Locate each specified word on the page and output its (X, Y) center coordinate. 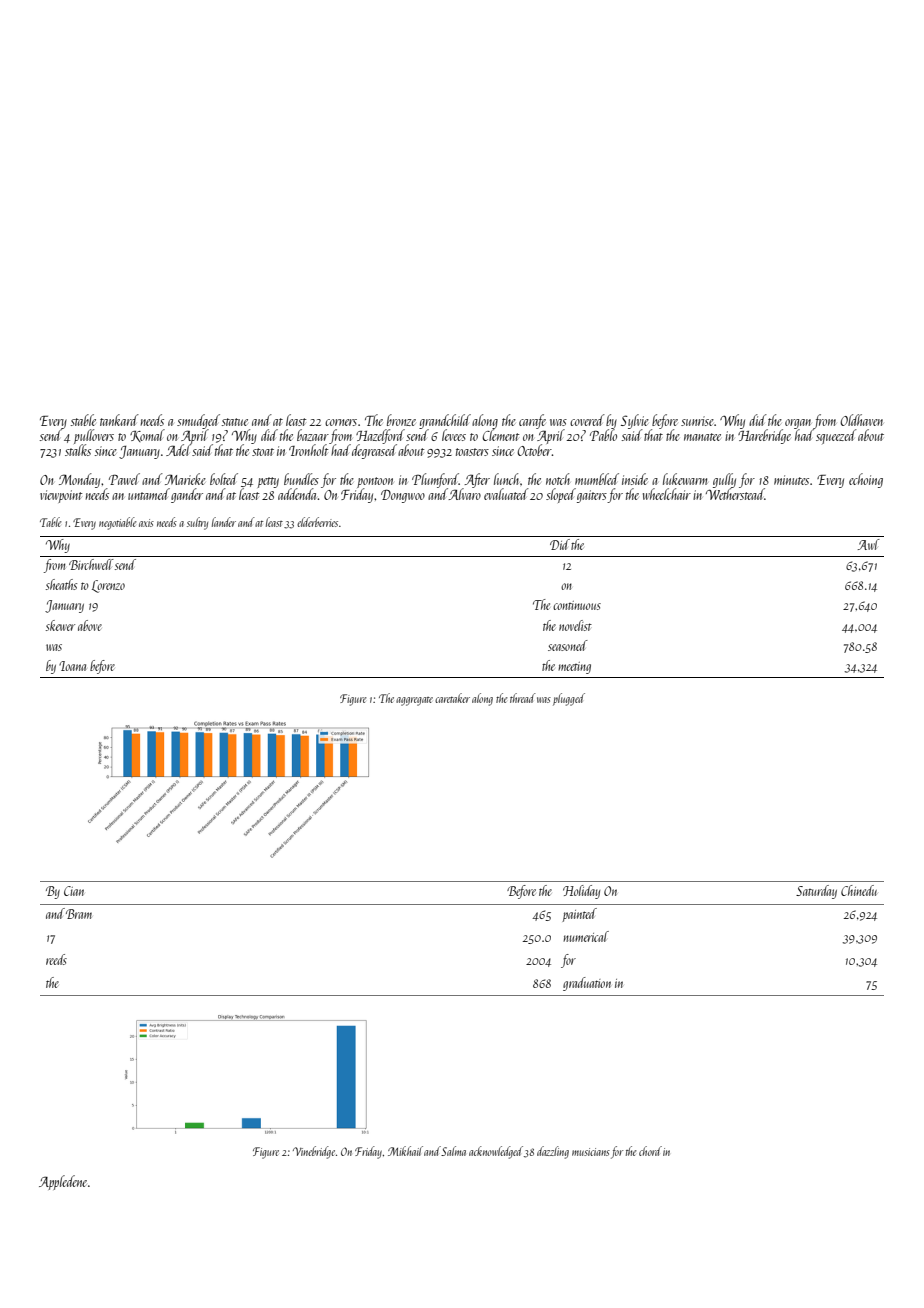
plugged (569, 699)
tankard (119, 420)
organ (798, 424)
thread (523, 698)
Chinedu (859, 890)
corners (341, 422)
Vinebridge (314, 1152)
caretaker (452, 698)
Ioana (72, 666)
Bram (79, 914)
